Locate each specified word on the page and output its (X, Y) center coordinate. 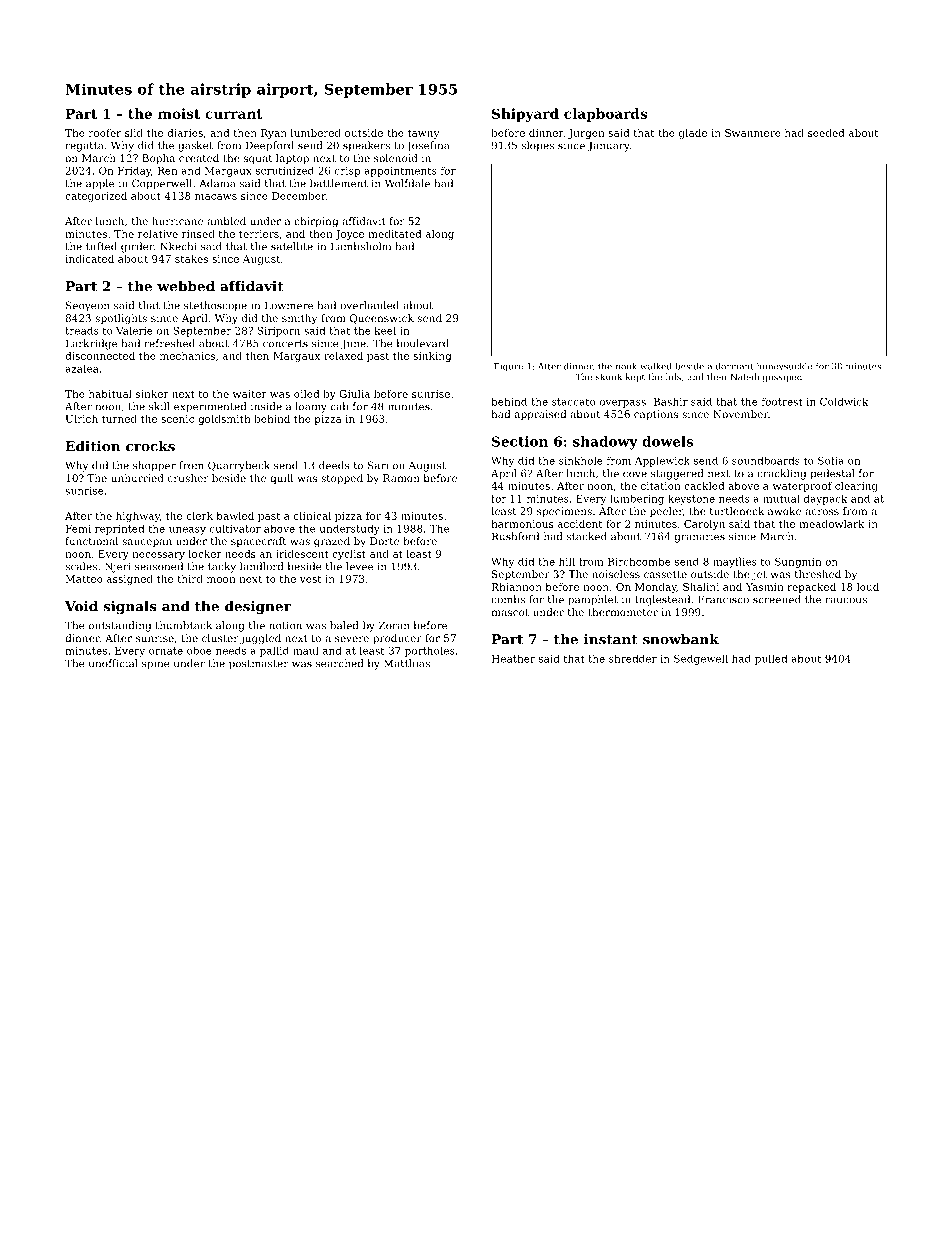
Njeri (118, 567)
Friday (134, 172)
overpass (623, 404)
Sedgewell (701, 659)
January (609, 146)
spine (156, 665)
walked (656, 366)
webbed (186, 286)
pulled (771, 659)
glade (693, 134)
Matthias (407, 663)
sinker (152, 394)
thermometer (623, 612)
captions (656, 415)
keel (385, 331)
